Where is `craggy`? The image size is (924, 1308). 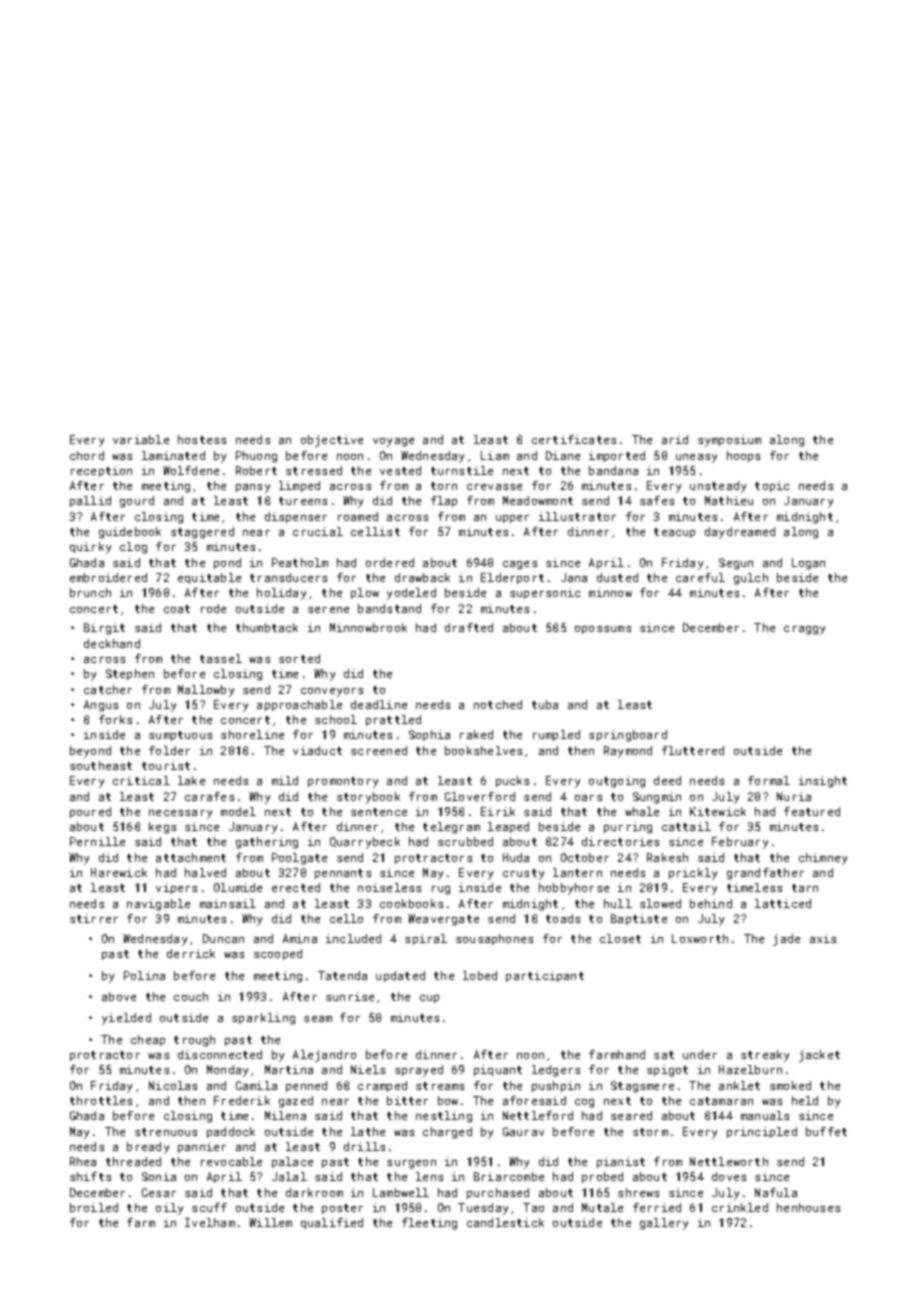 craggy is located at coordinates (804, 630).
